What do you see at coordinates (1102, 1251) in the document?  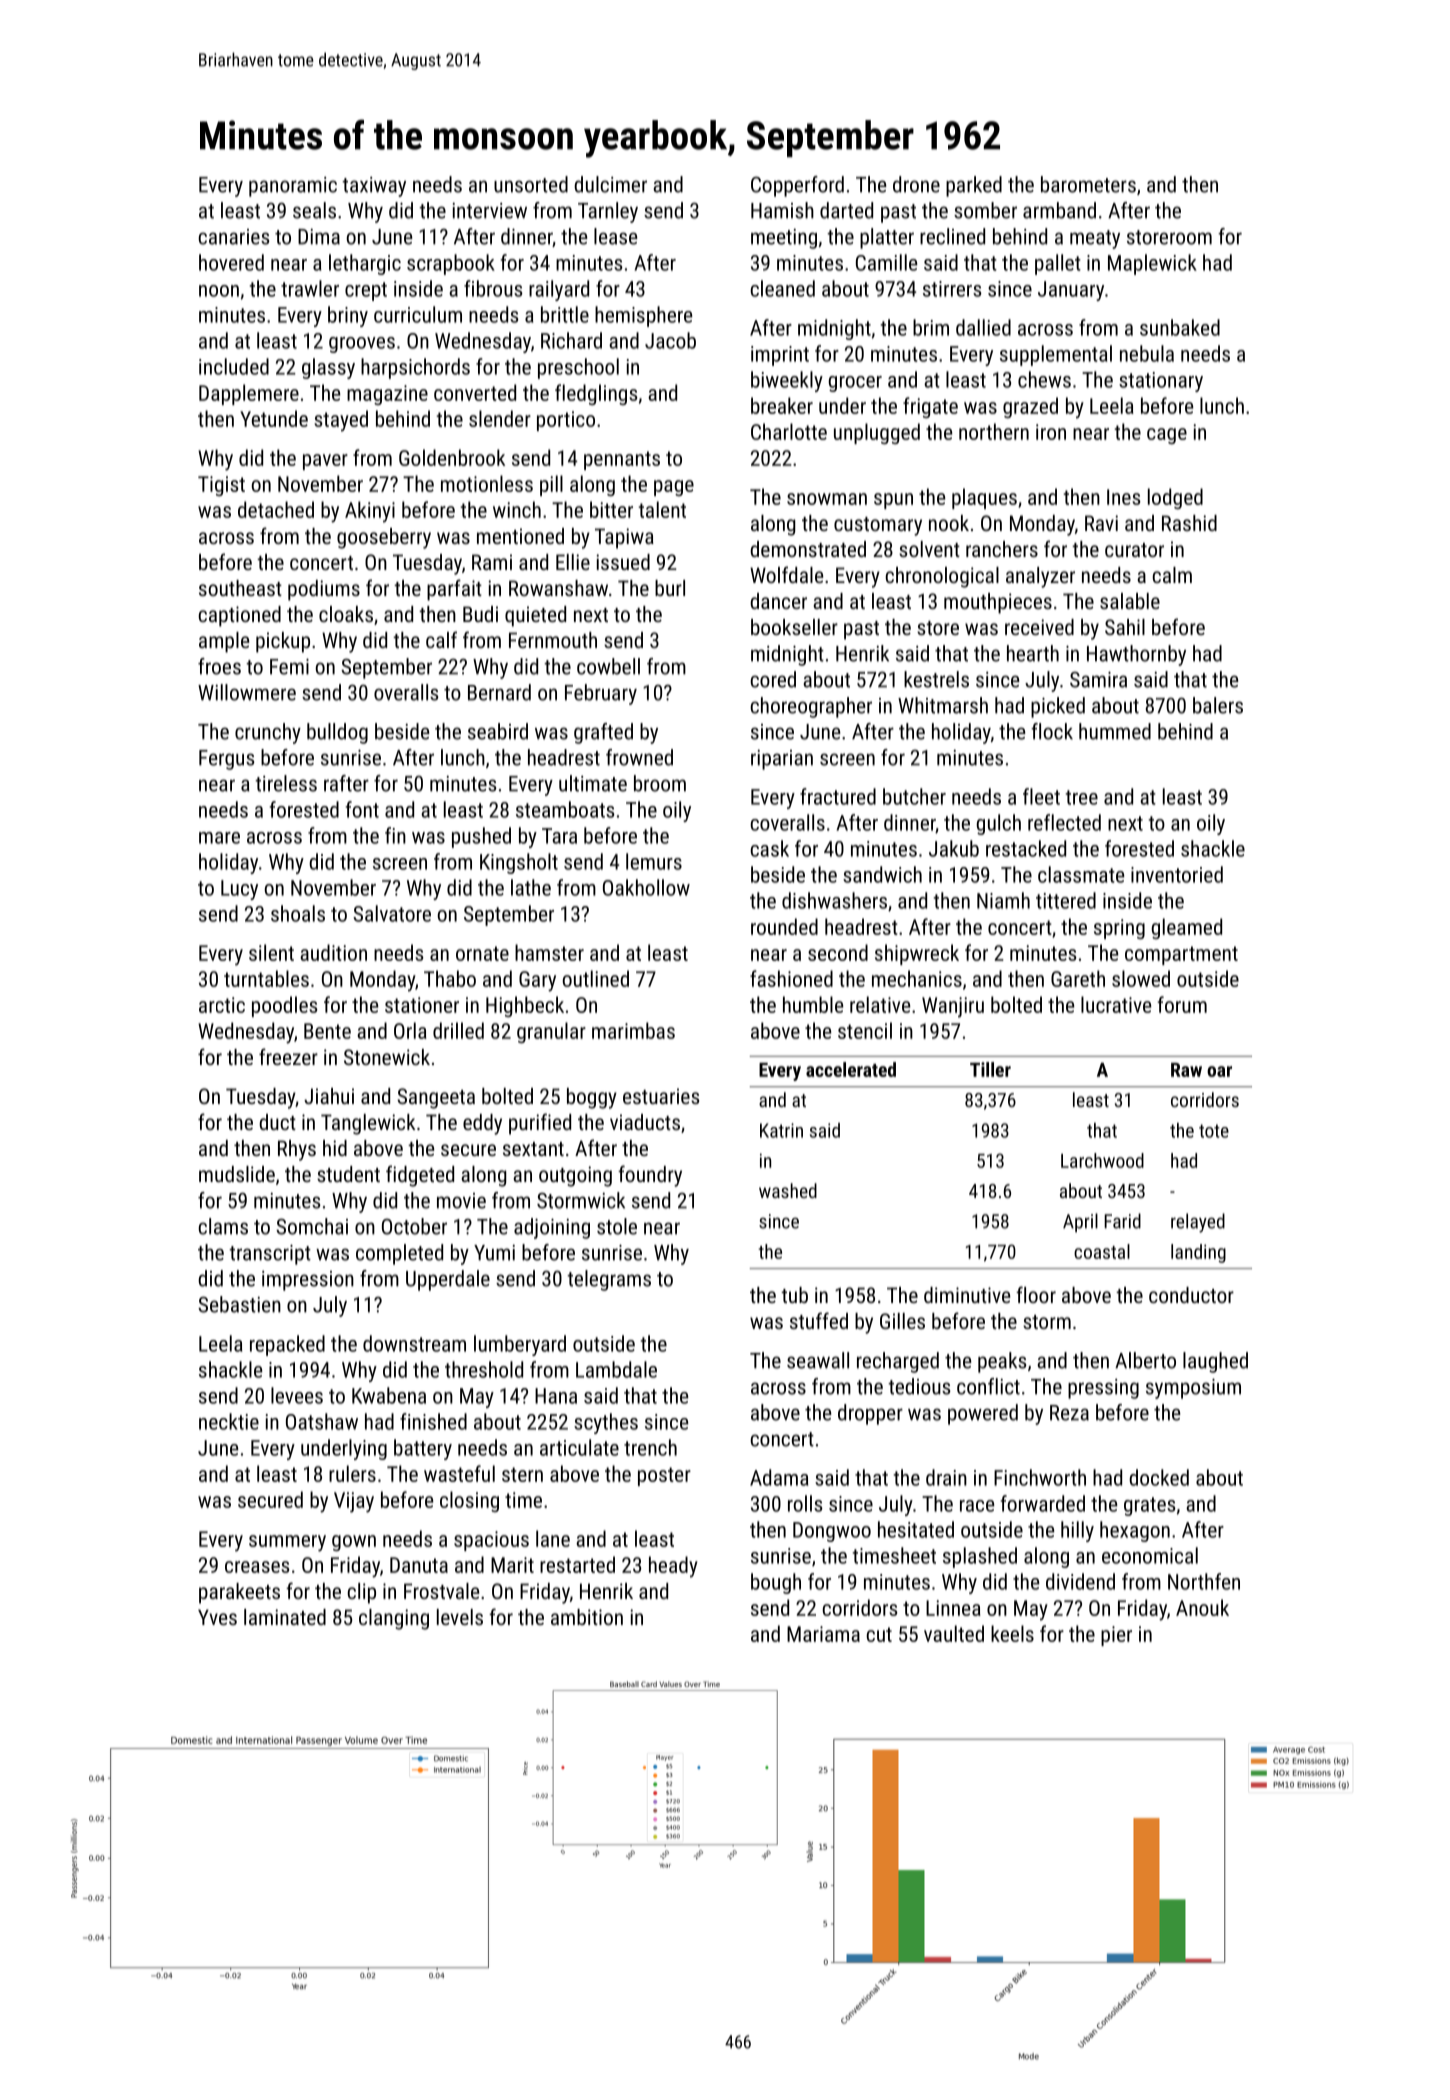 I see `coastal` at bounding box center [1102, 1251].
